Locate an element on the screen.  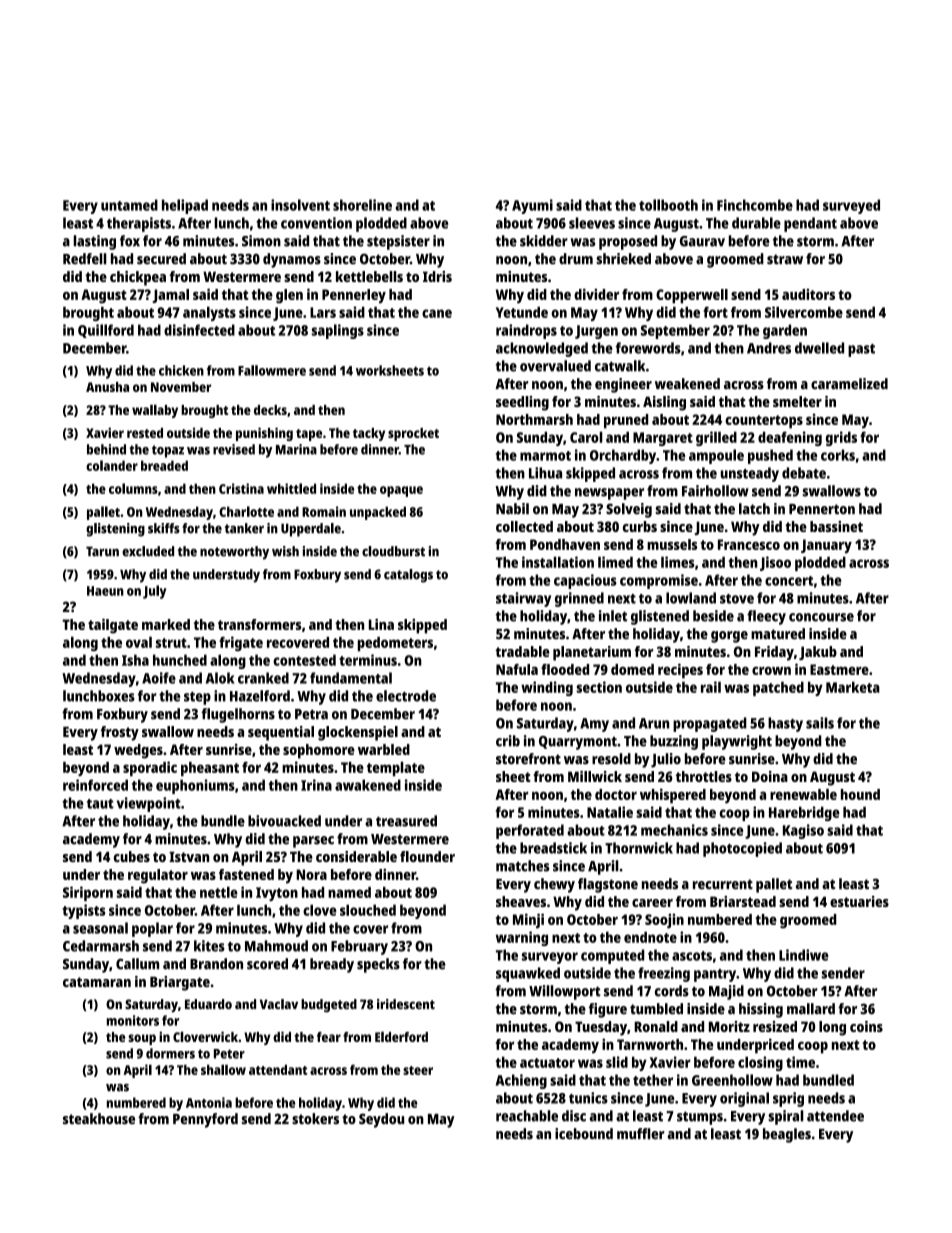
shoreline is located at coordinates (362, 205).
